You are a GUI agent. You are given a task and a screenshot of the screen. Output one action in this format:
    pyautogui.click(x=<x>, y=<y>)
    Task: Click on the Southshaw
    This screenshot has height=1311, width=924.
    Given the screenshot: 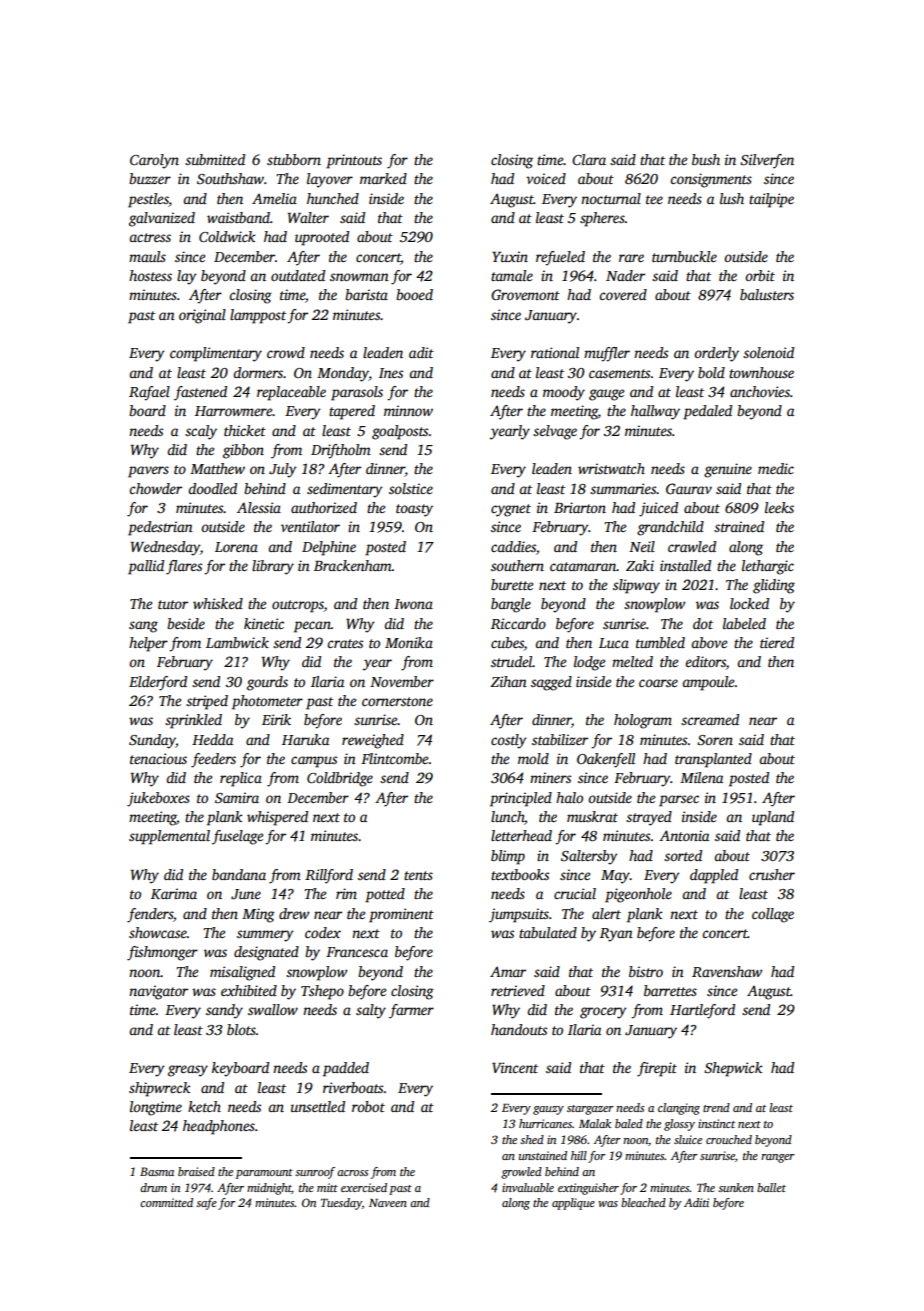 What is the action you would take?
    pyautogui.click(x=230, y=178)
